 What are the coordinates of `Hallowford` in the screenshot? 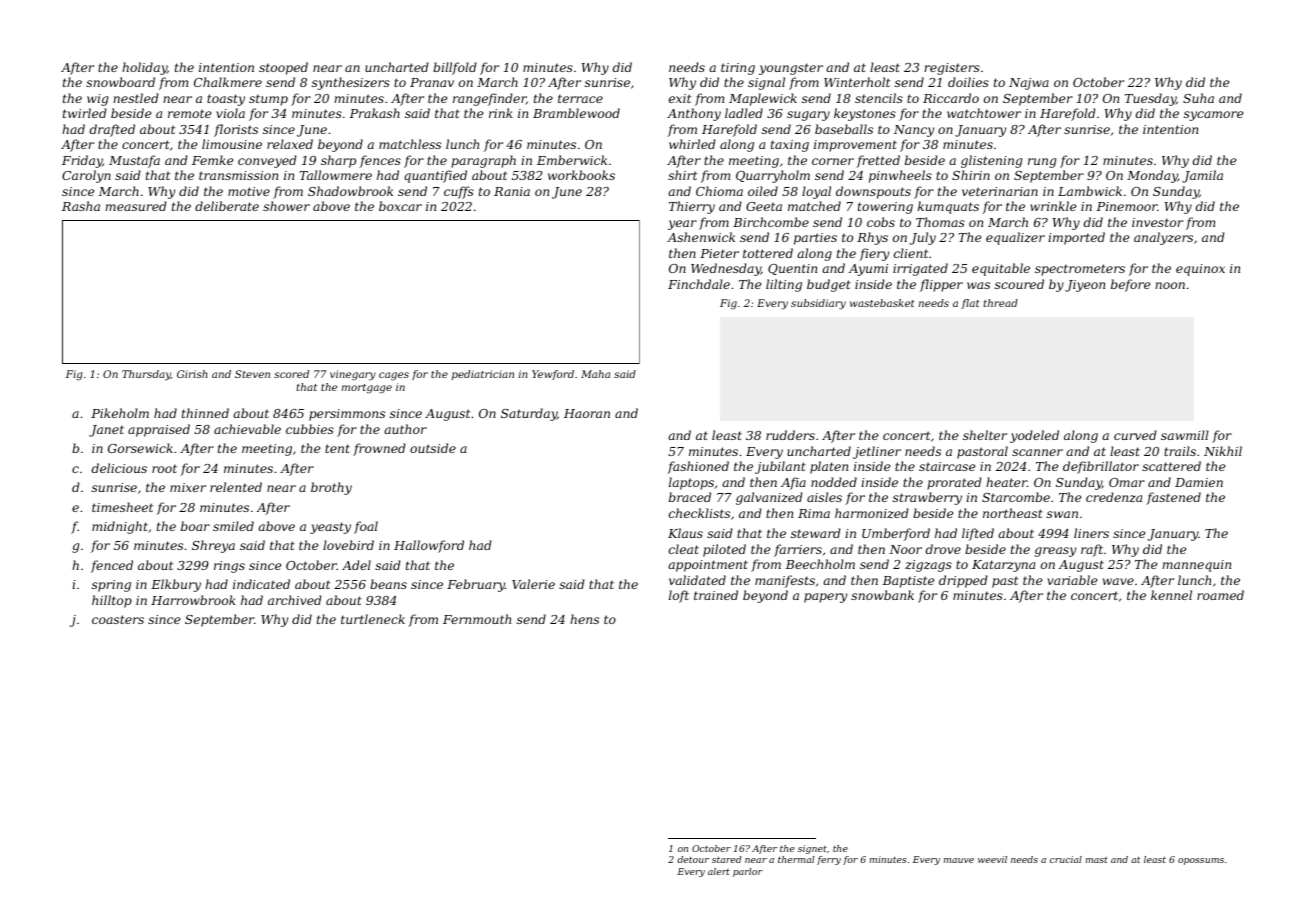 It's located at (429, 546).
